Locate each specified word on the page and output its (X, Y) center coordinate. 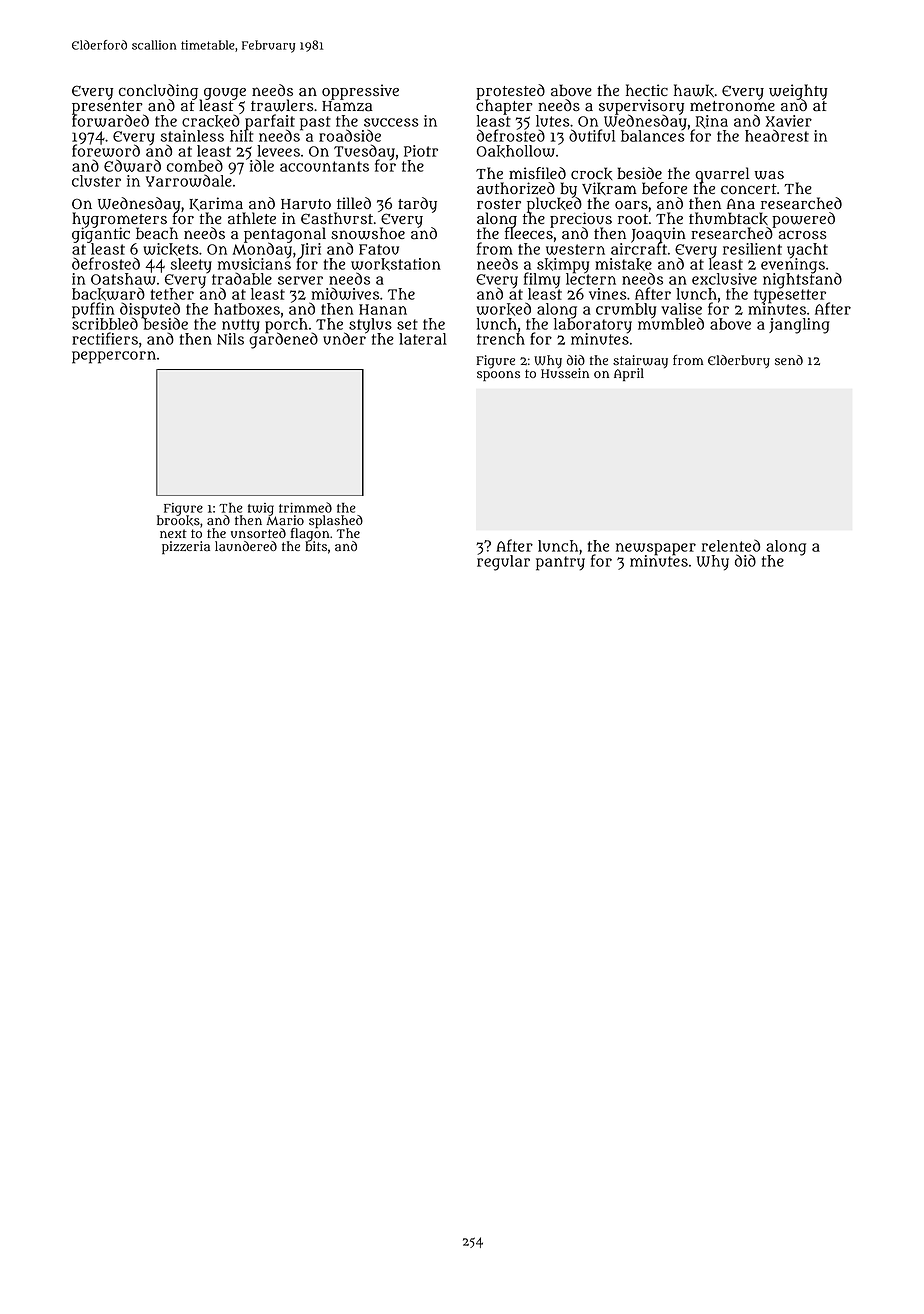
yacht (807, 250)
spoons (498, 376)
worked (504, 309)
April (629, 374)
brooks (178, 521)
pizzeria (186, 547)
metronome (732, 106)
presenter (108, 108)
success (391, 122)
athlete (252, 218)
